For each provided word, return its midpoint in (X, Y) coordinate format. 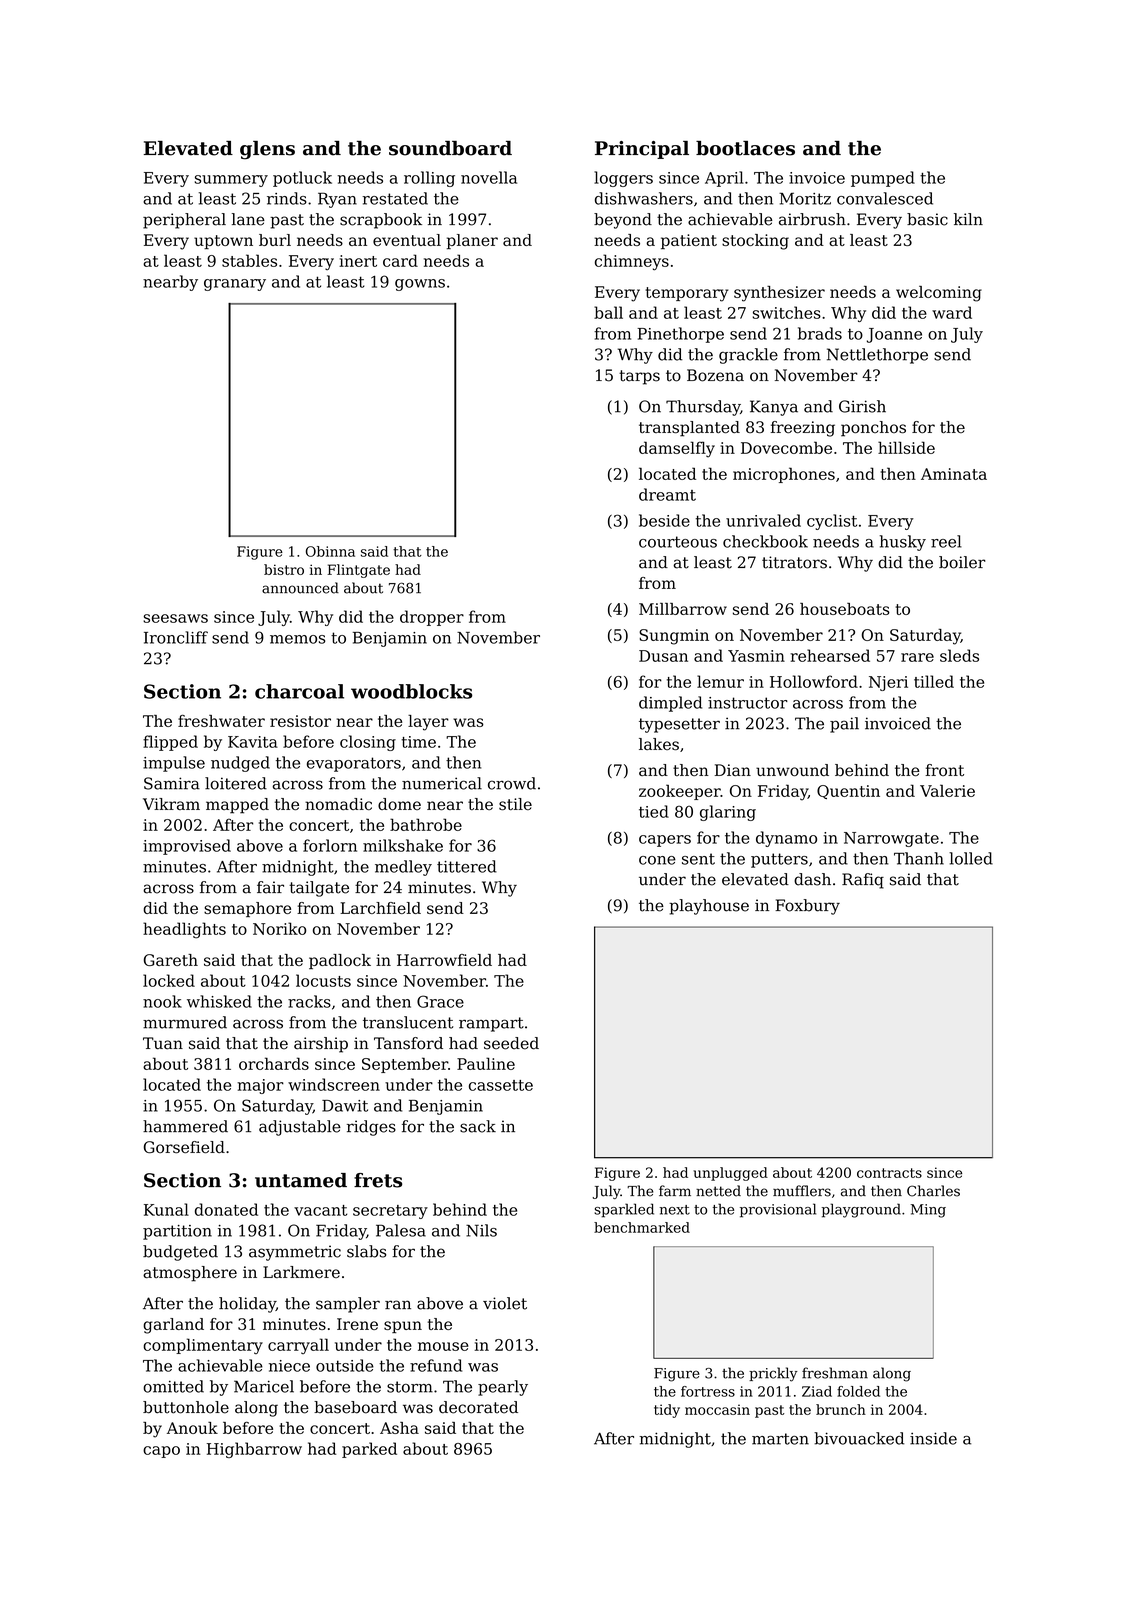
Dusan (663, 656)
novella (489, 177)
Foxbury (807, 907)
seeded (511, 1043)
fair (270, 887)
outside (345, 1365)
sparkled (624, 1210)
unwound (792, 770)
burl (275, 240)
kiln (968, 219)
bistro (284, 569)
